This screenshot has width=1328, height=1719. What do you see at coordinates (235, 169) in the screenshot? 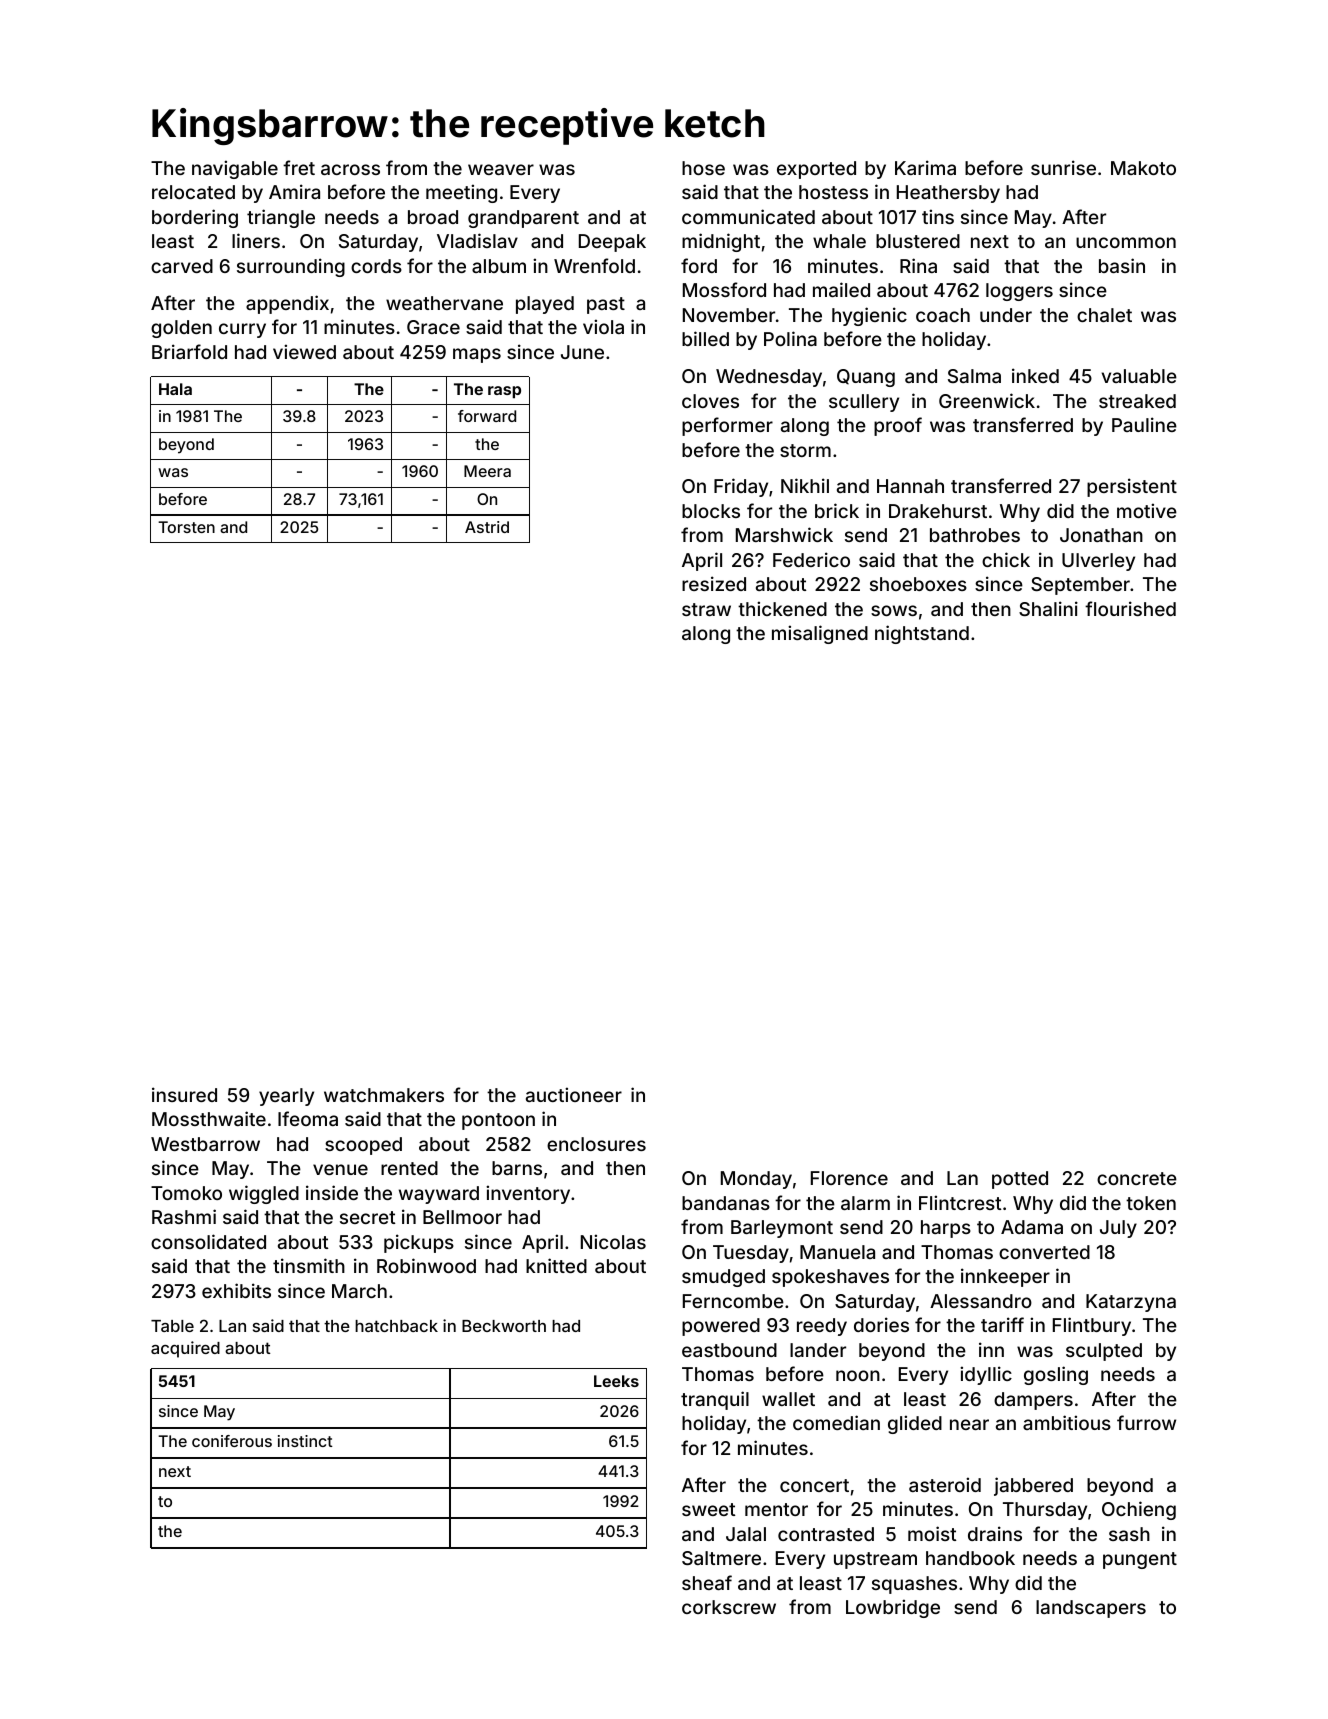
I see `navigable` at bounding box center [235, 169].
